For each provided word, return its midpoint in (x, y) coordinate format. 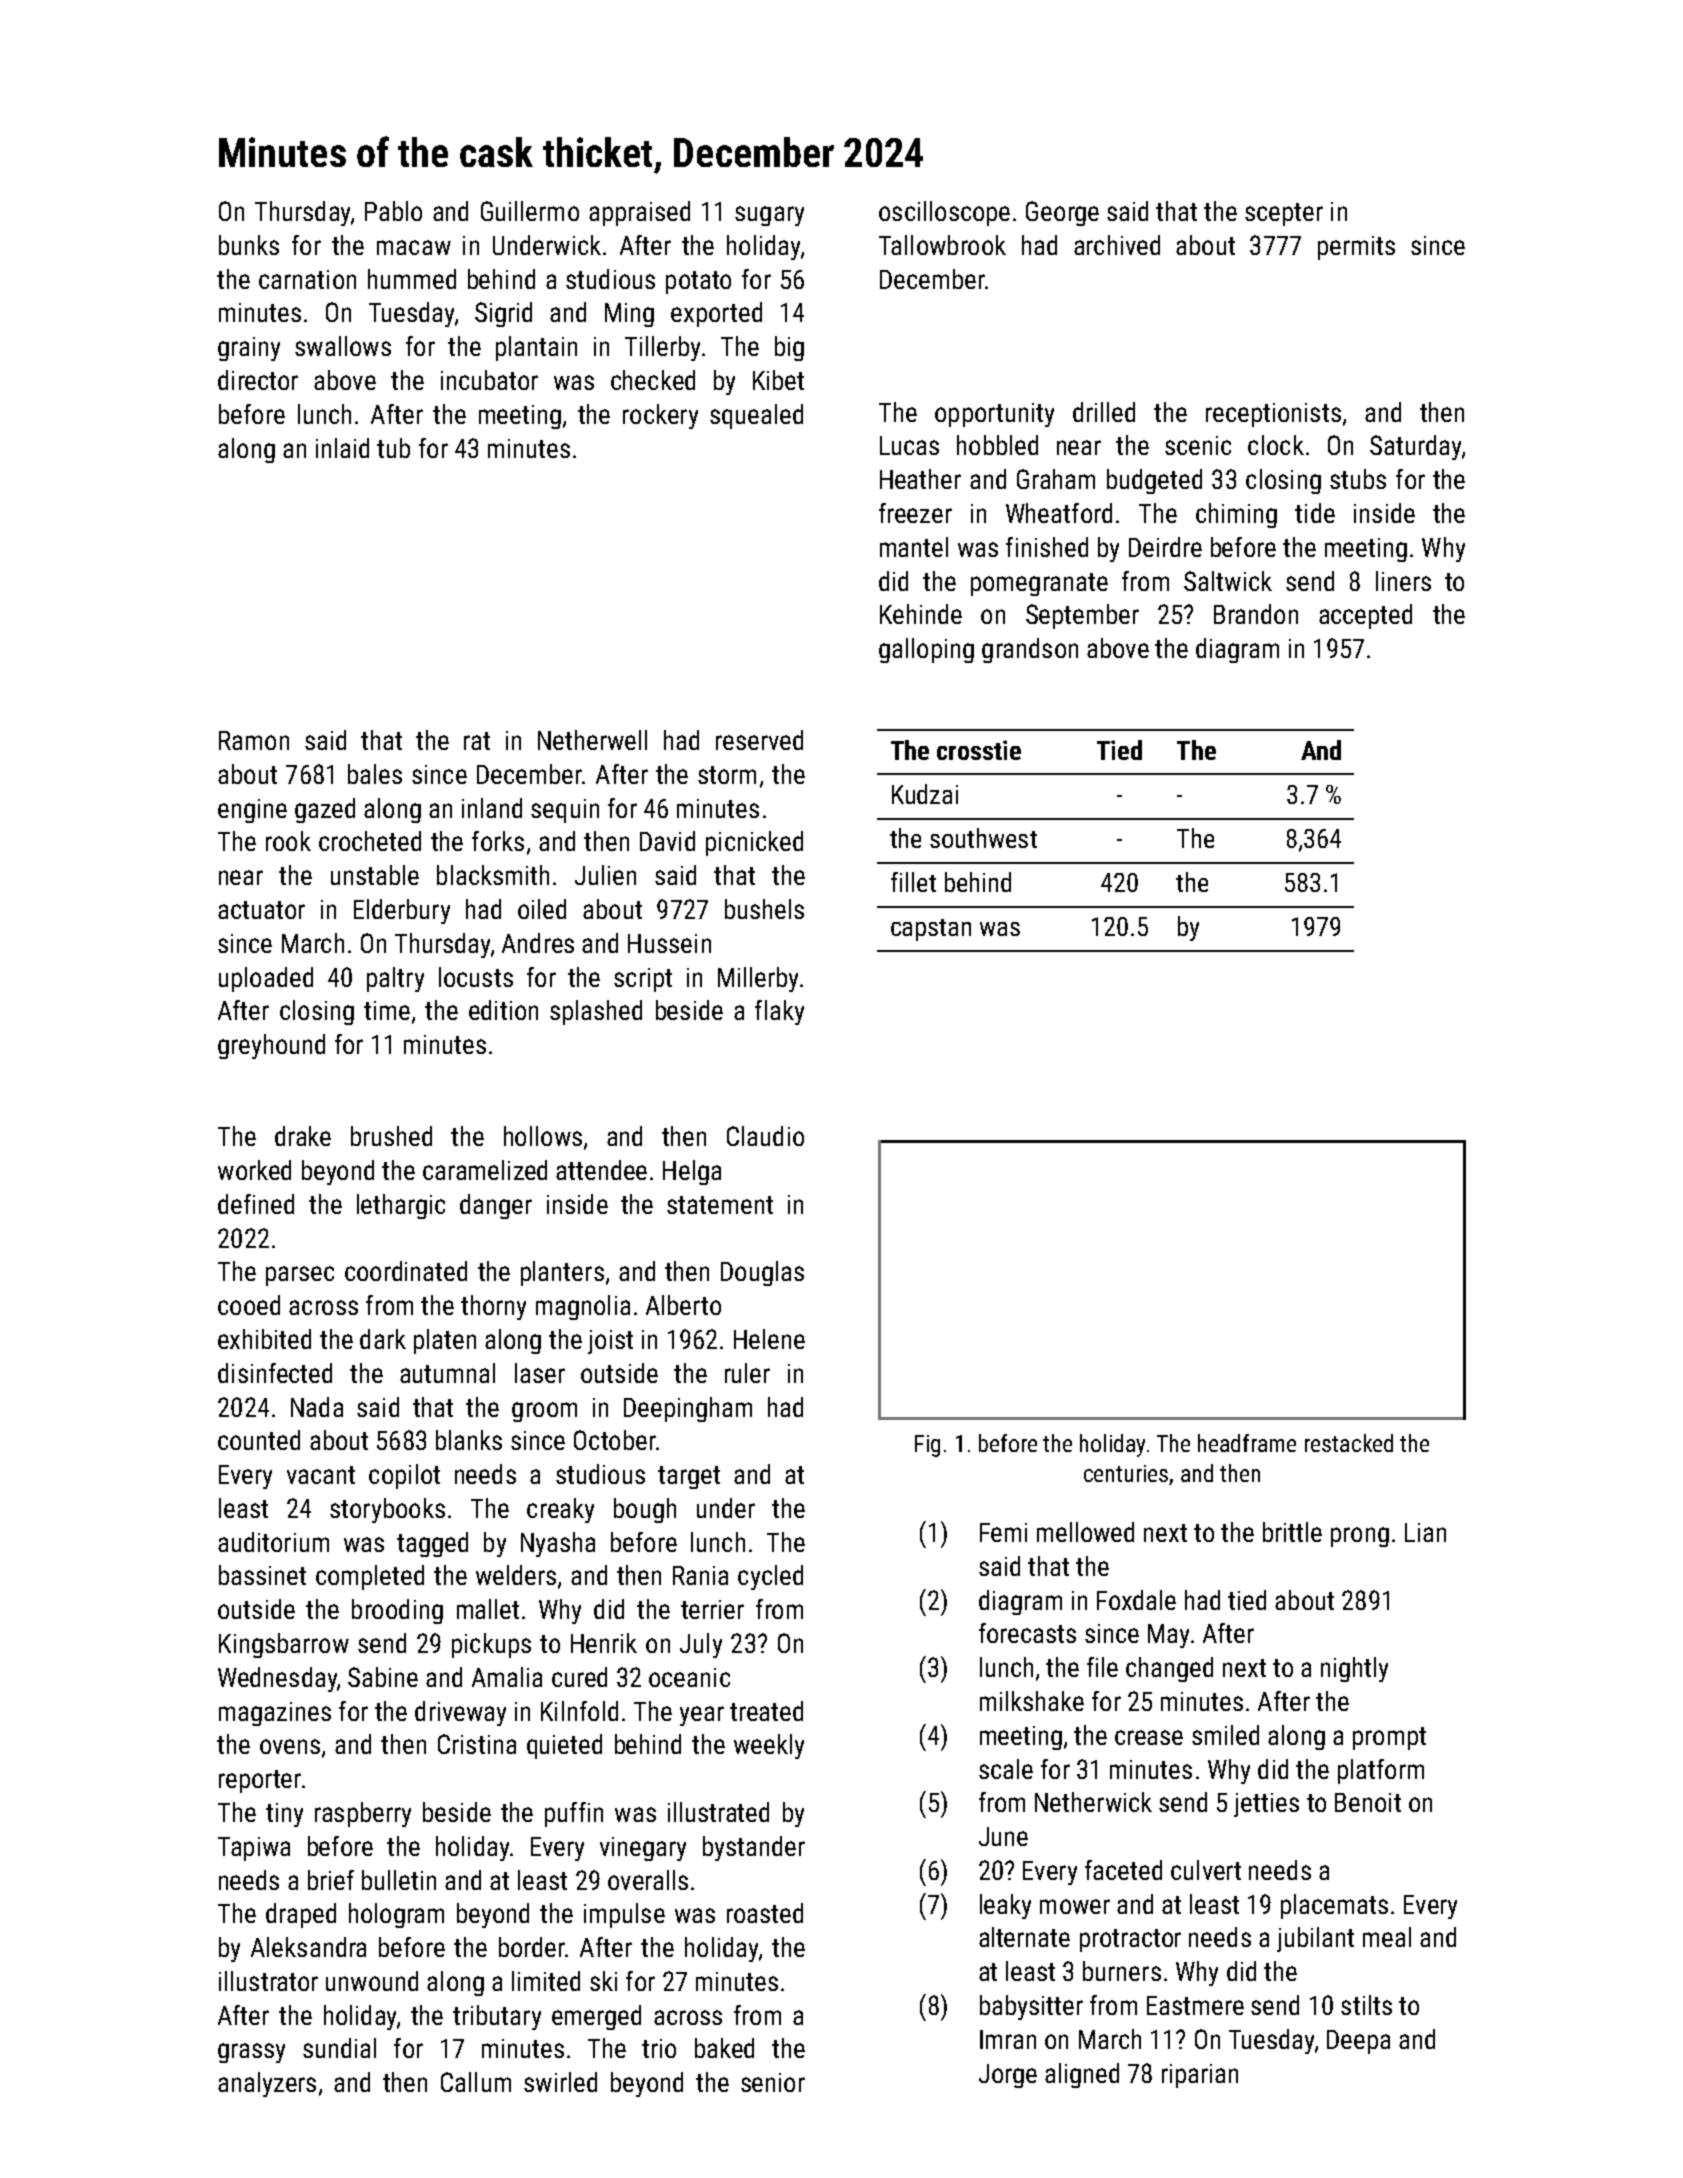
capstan (931, 930)
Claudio (765, 1136)
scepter (1284, 214)
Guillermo (530, 211)
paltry (395, 979)
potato (698, 282)
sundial (339, 2048)
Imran (1008, 2039)
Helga (692, 1172)
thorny (493, 1307)
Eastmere (1195, 2005)
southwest (983, 838)
